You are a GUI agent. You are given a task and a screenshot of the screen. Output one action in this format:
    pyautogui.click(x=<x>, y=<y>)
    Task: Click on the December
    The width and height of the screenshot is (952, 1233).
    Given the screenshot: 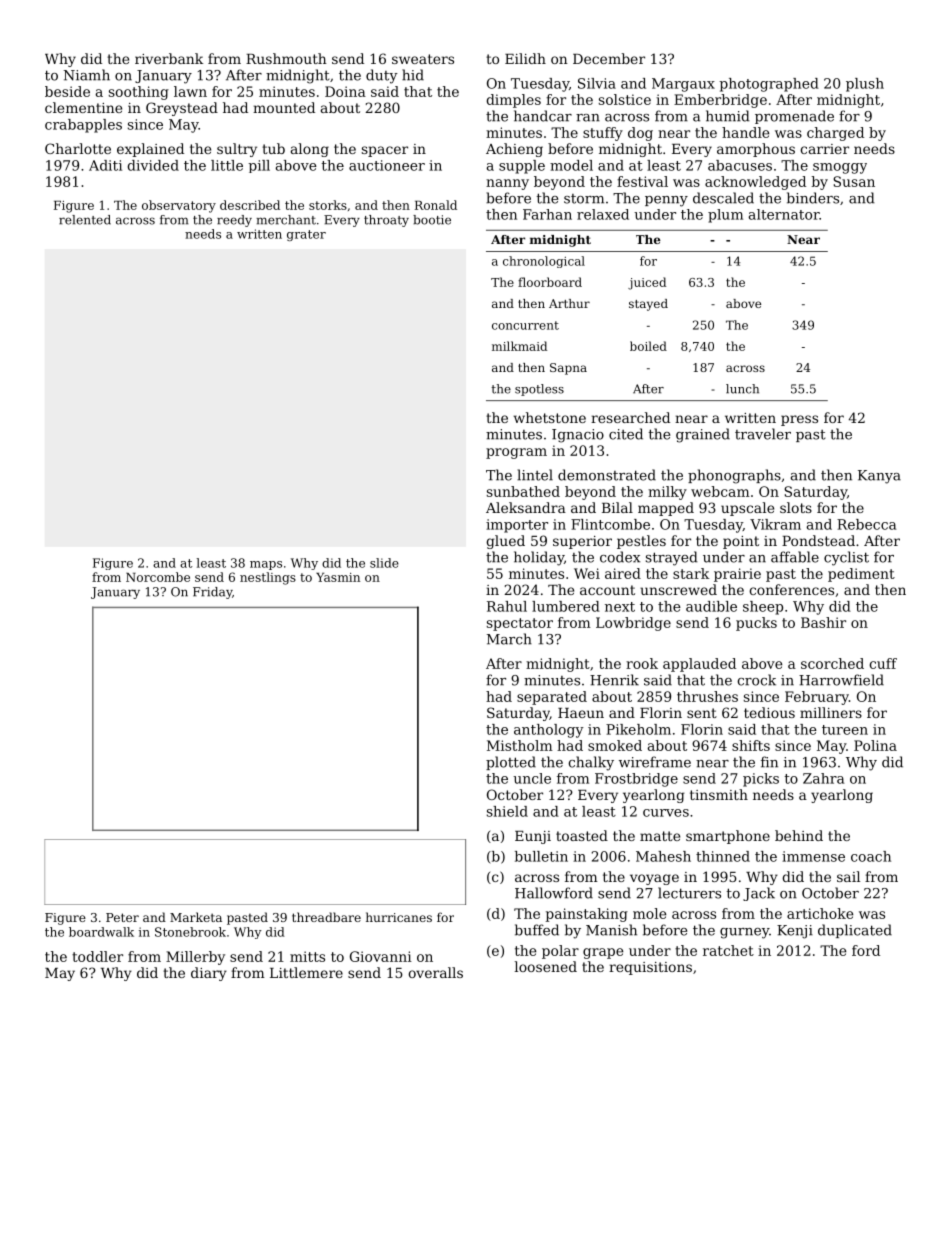 What is the action you would take?
    pyautogui.click(x=609, y=58)
